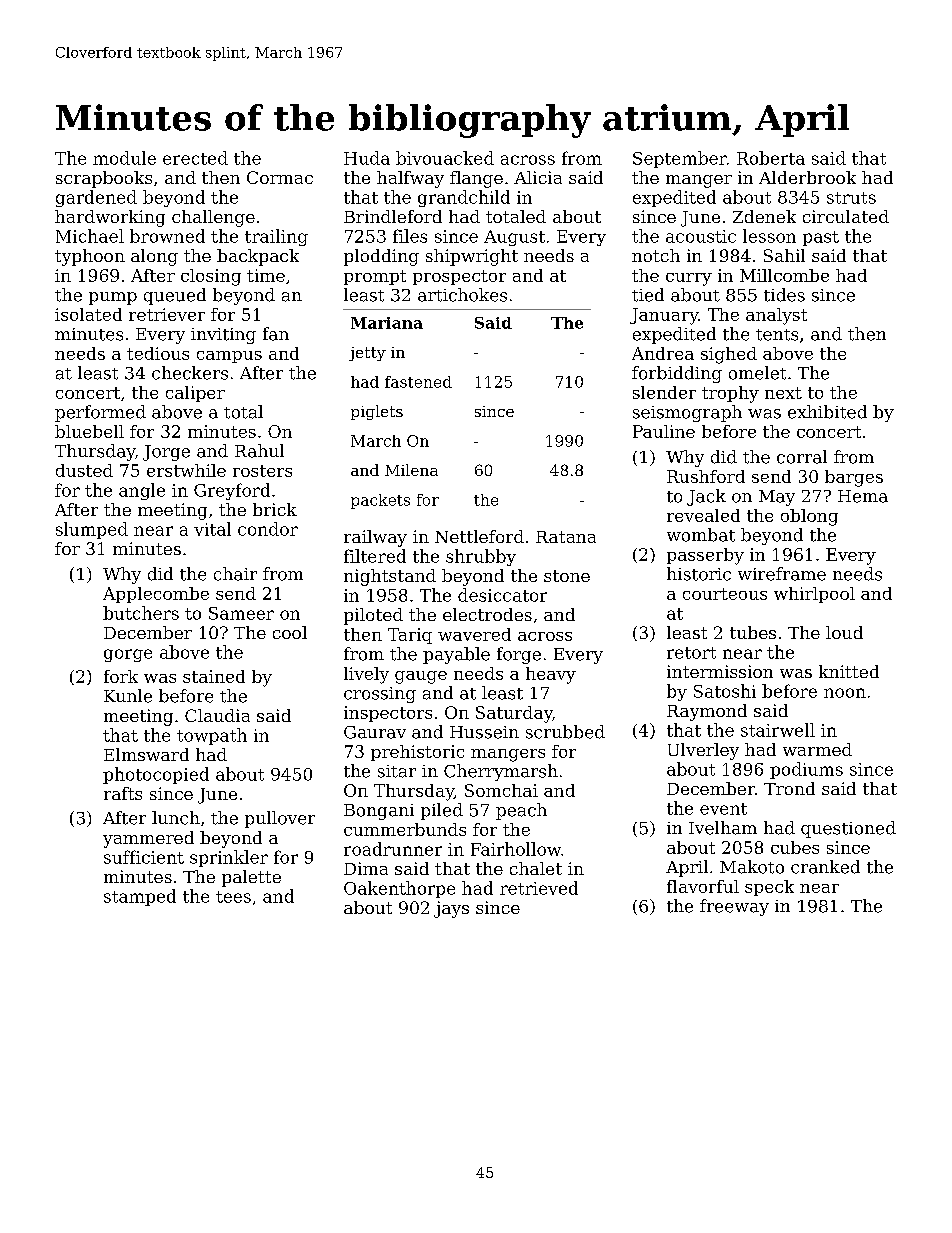 This page has height=1233, width=952. What do you see at coordinates (784, 275) in the page?
I see `Millcombe` at bounding box center [784, 275].
